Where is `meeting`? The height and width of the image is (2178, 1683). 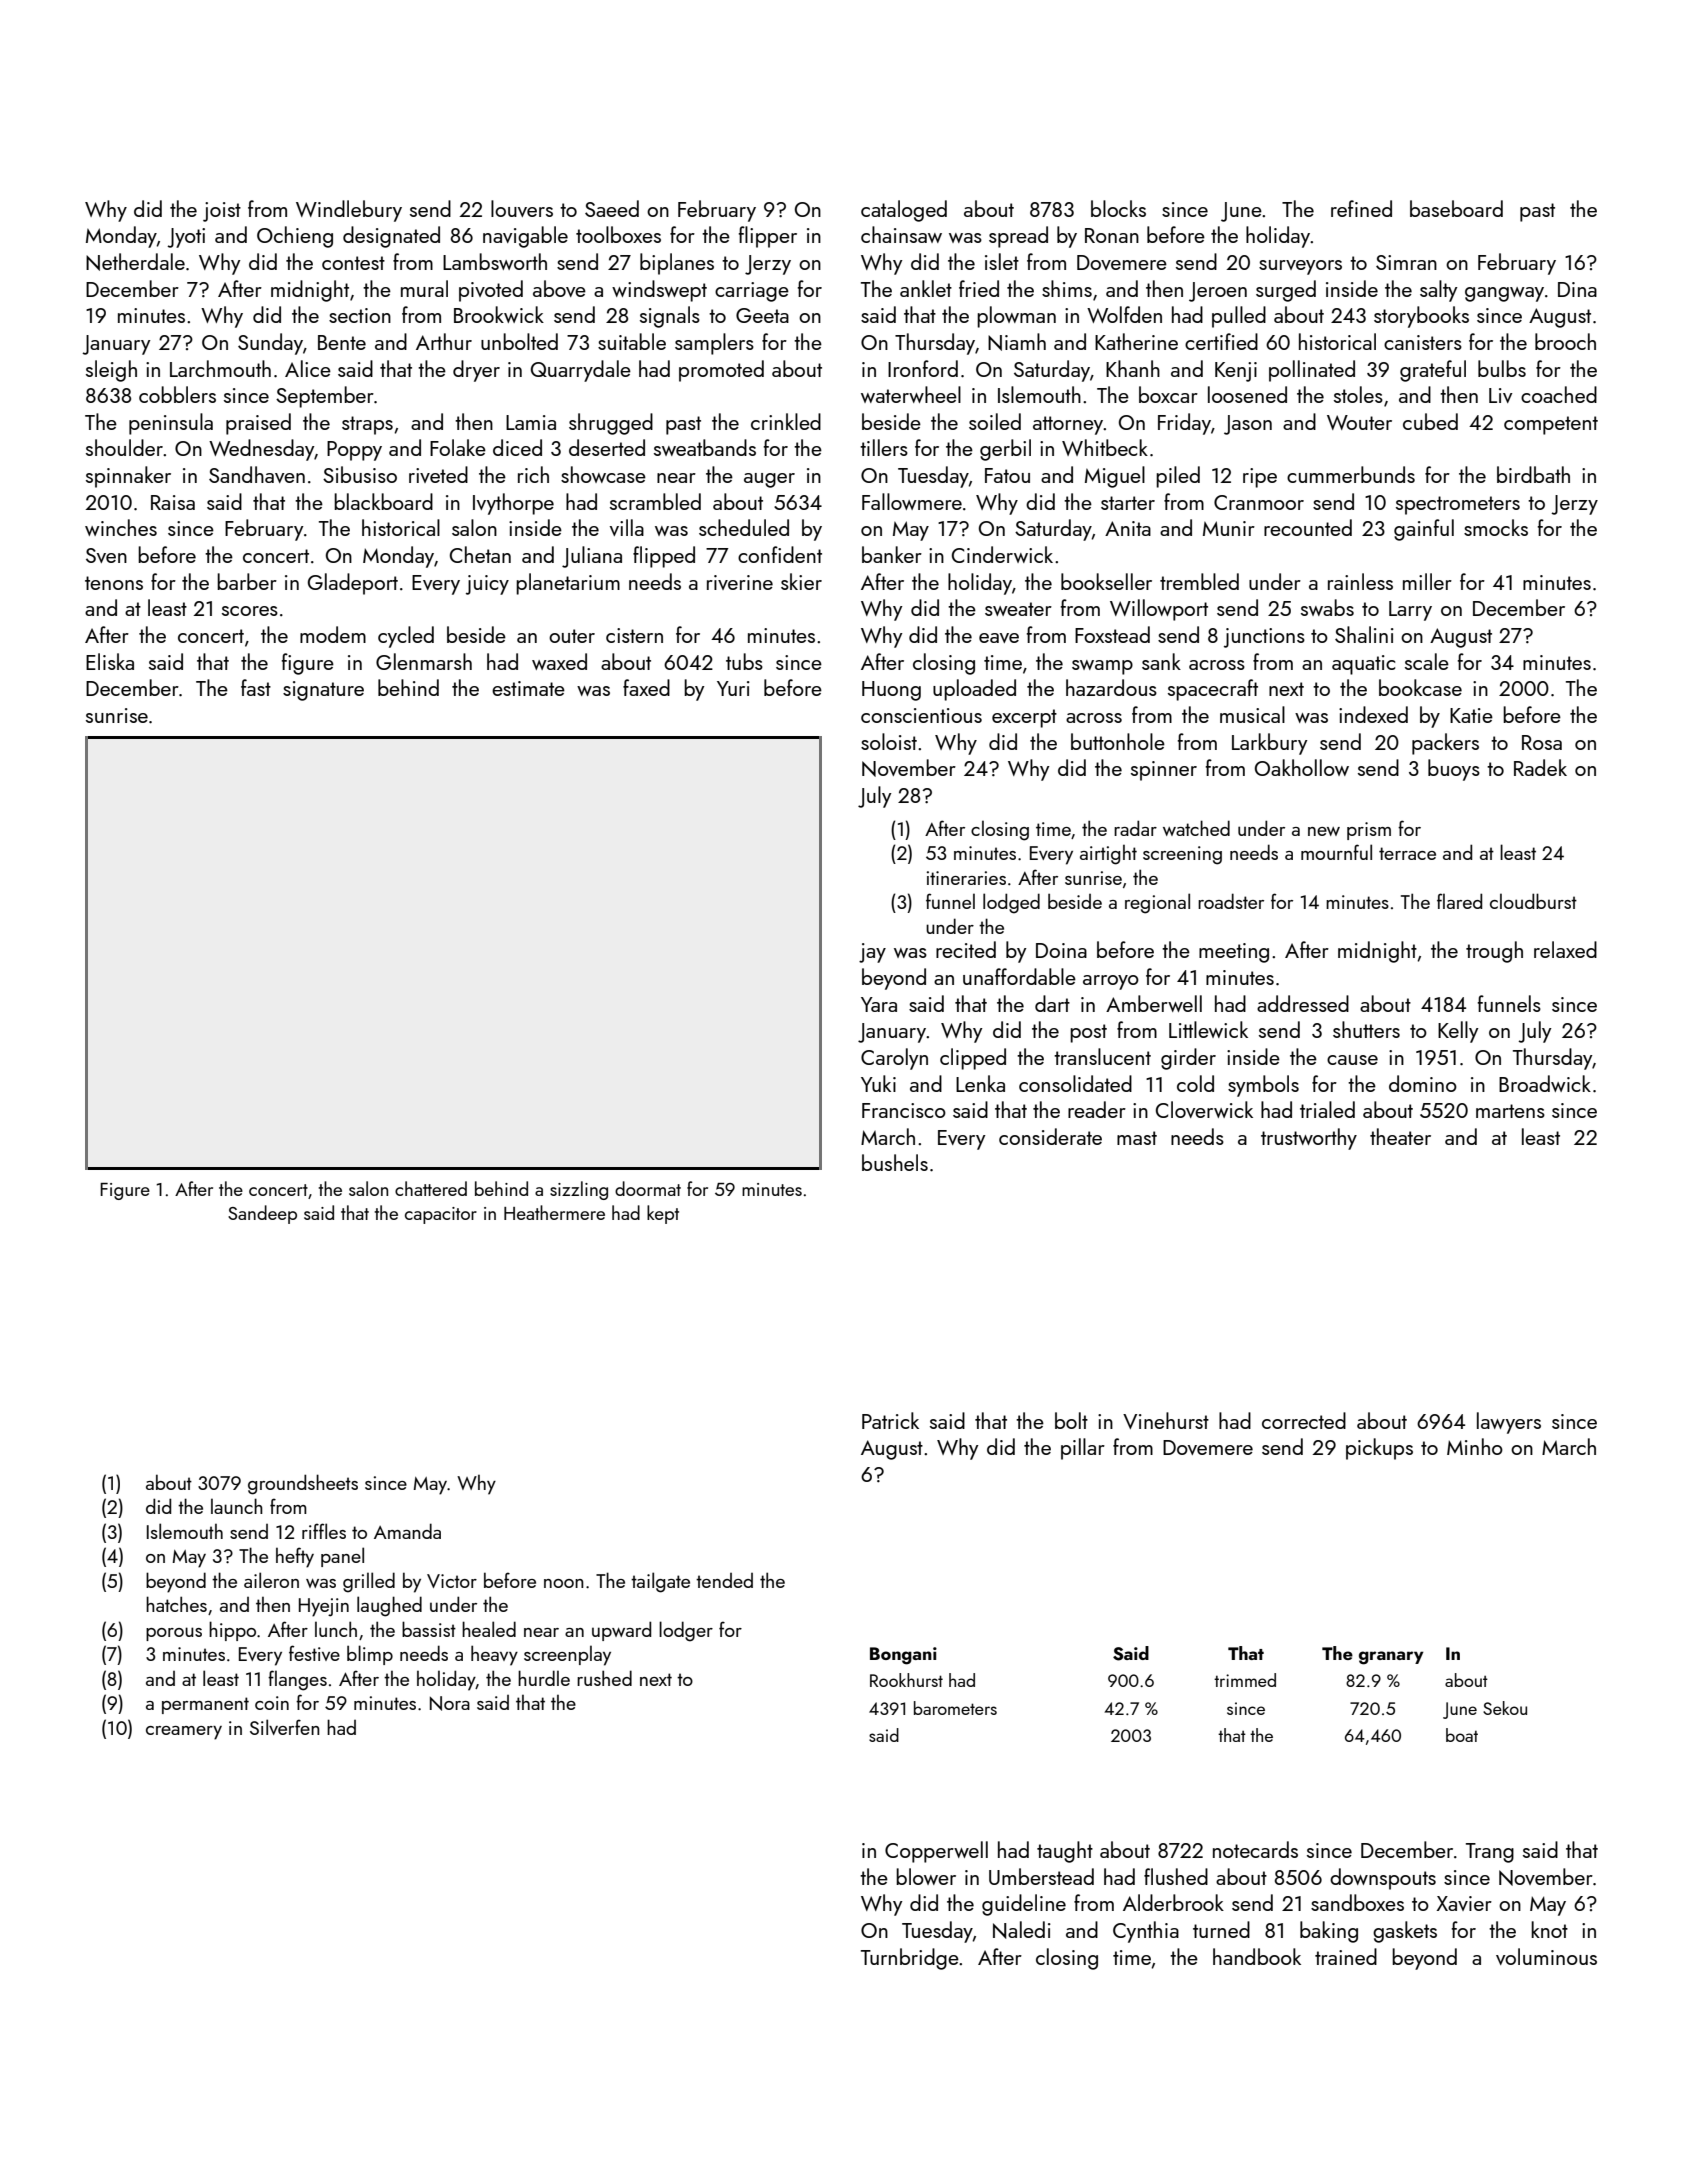 meeting is located at coordinates (1234, 953).
